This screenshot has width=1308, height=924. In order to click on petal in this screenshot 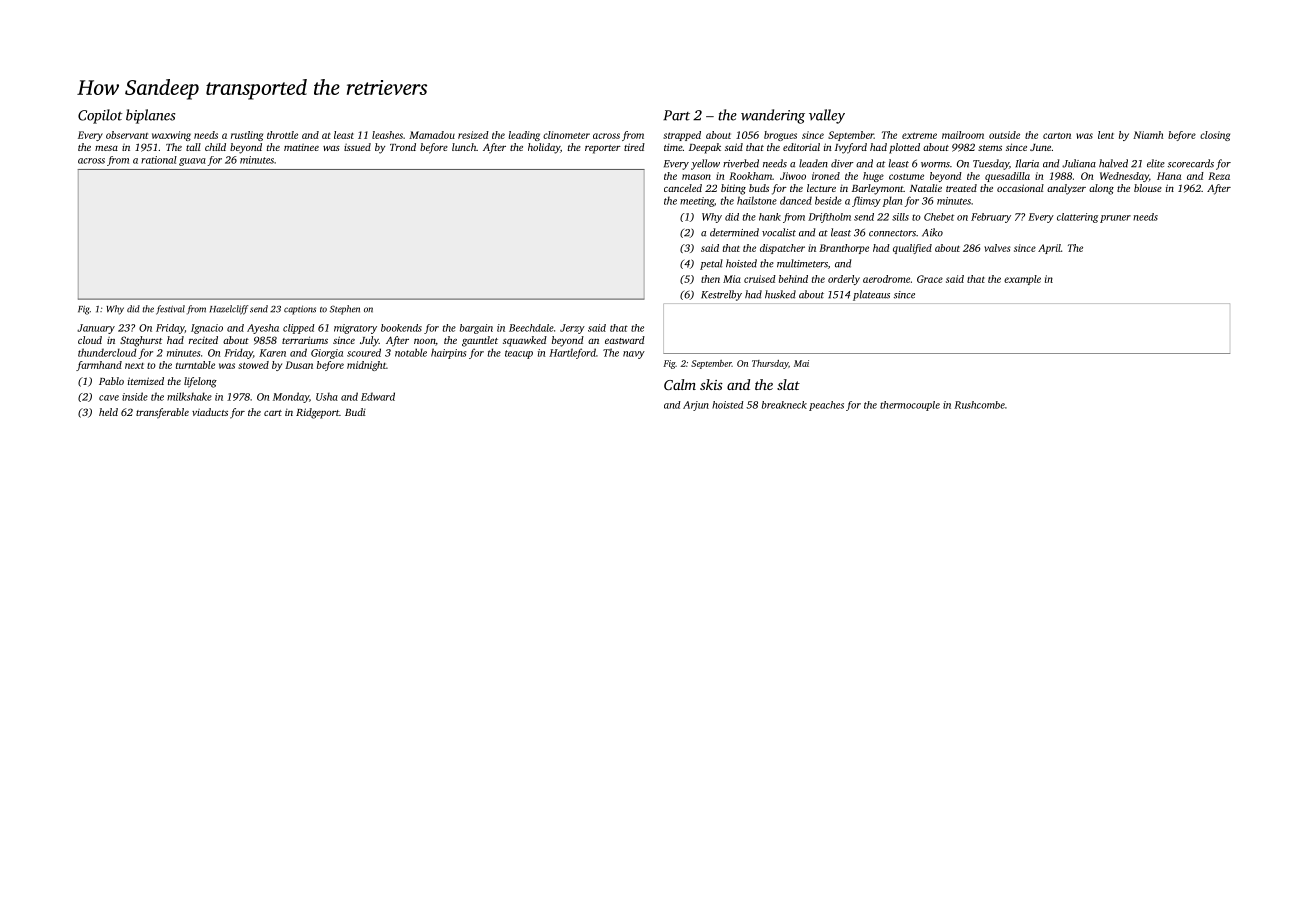, I will do `click(711, 264)`.
